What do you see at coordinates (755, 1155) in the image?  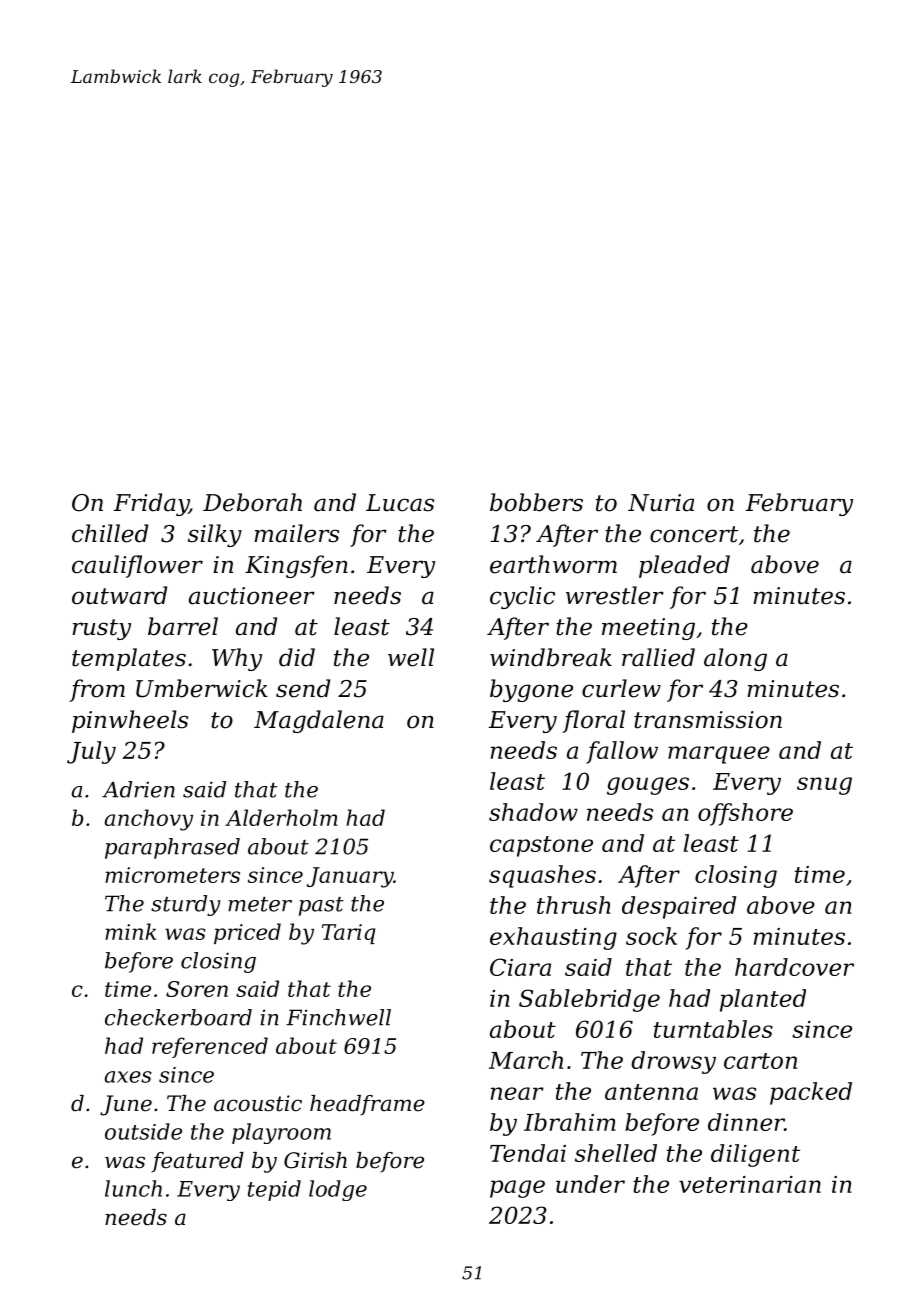 I see `diligent` at bounding box center [755, 1155].
